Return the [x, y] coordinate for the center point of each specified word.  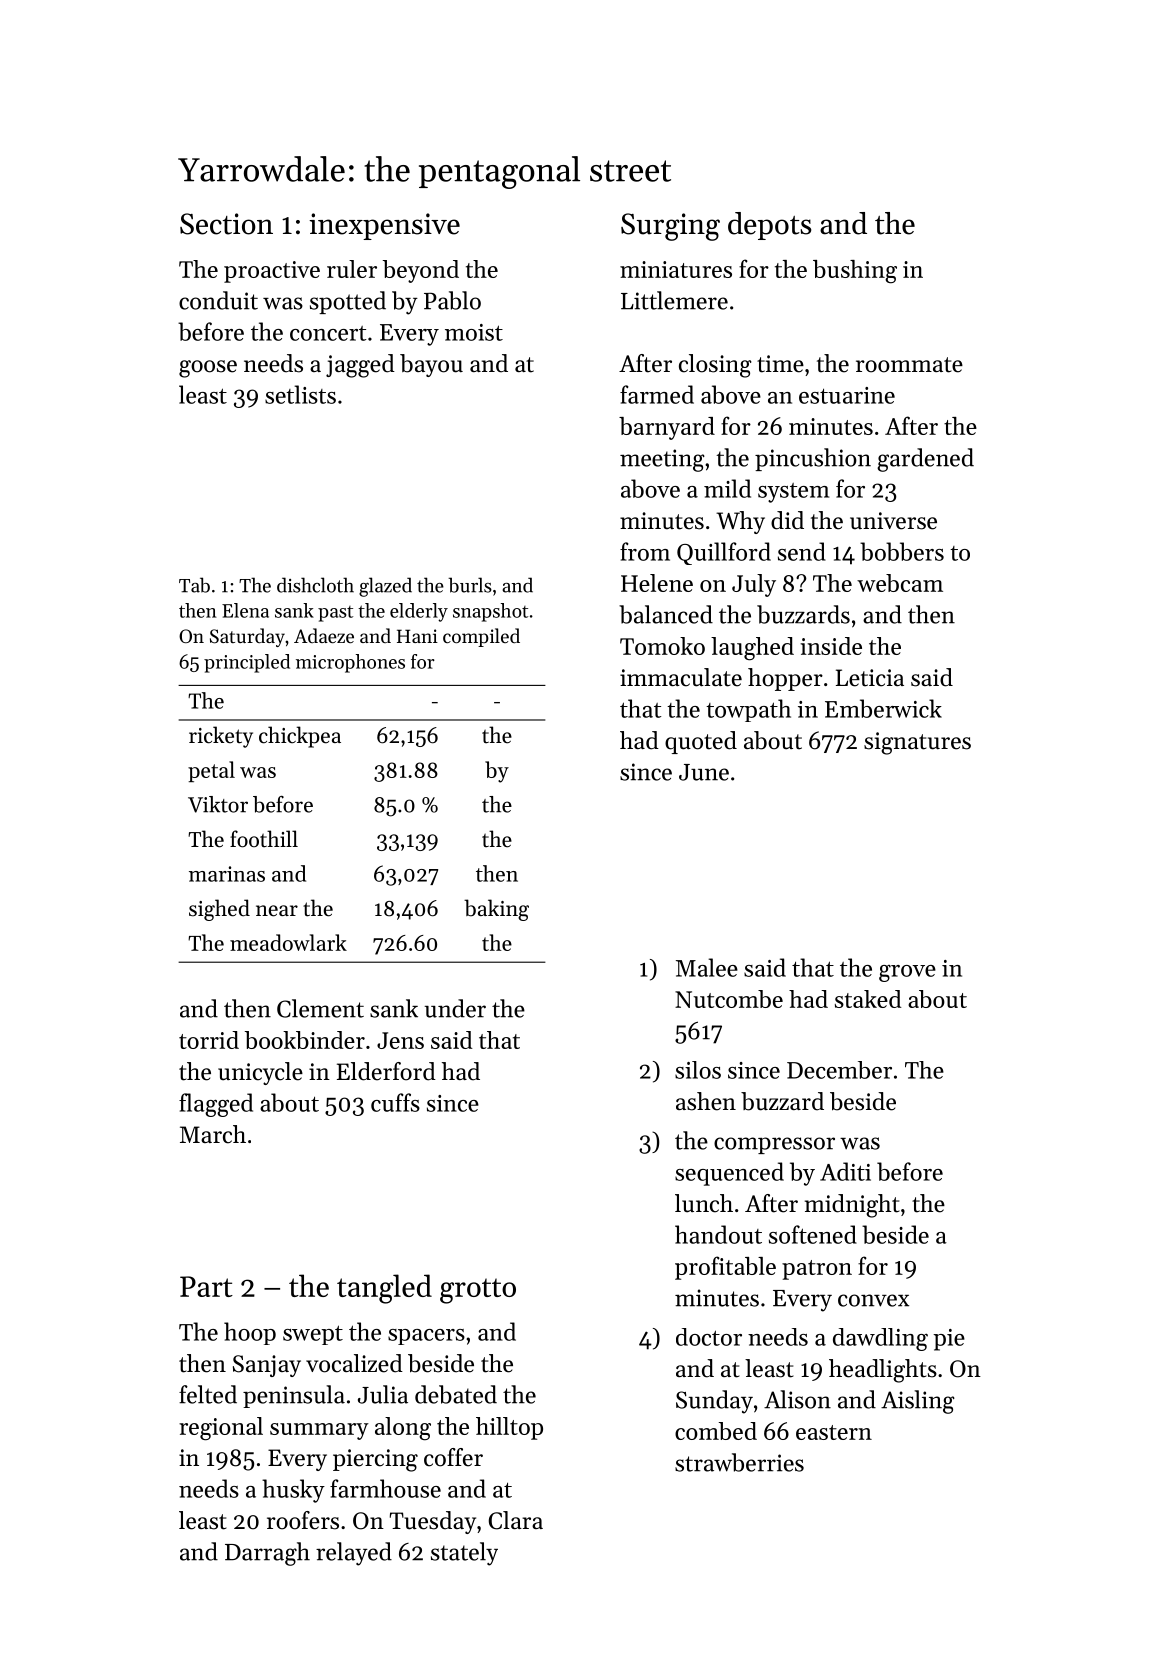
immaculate [681, 677]
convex [873, 1300]
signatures [917, 743]
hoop [250, 1333]
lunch [704, 1203]
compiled [481, 637]
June [704, 772]
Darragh [267, 1554]
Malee [707, 967]
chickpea [300, 737]
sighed [219, 910]
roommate [909, 365]
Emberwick [883, 708]
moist [474, 332]
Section [226, 224]
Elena [245, 610]
